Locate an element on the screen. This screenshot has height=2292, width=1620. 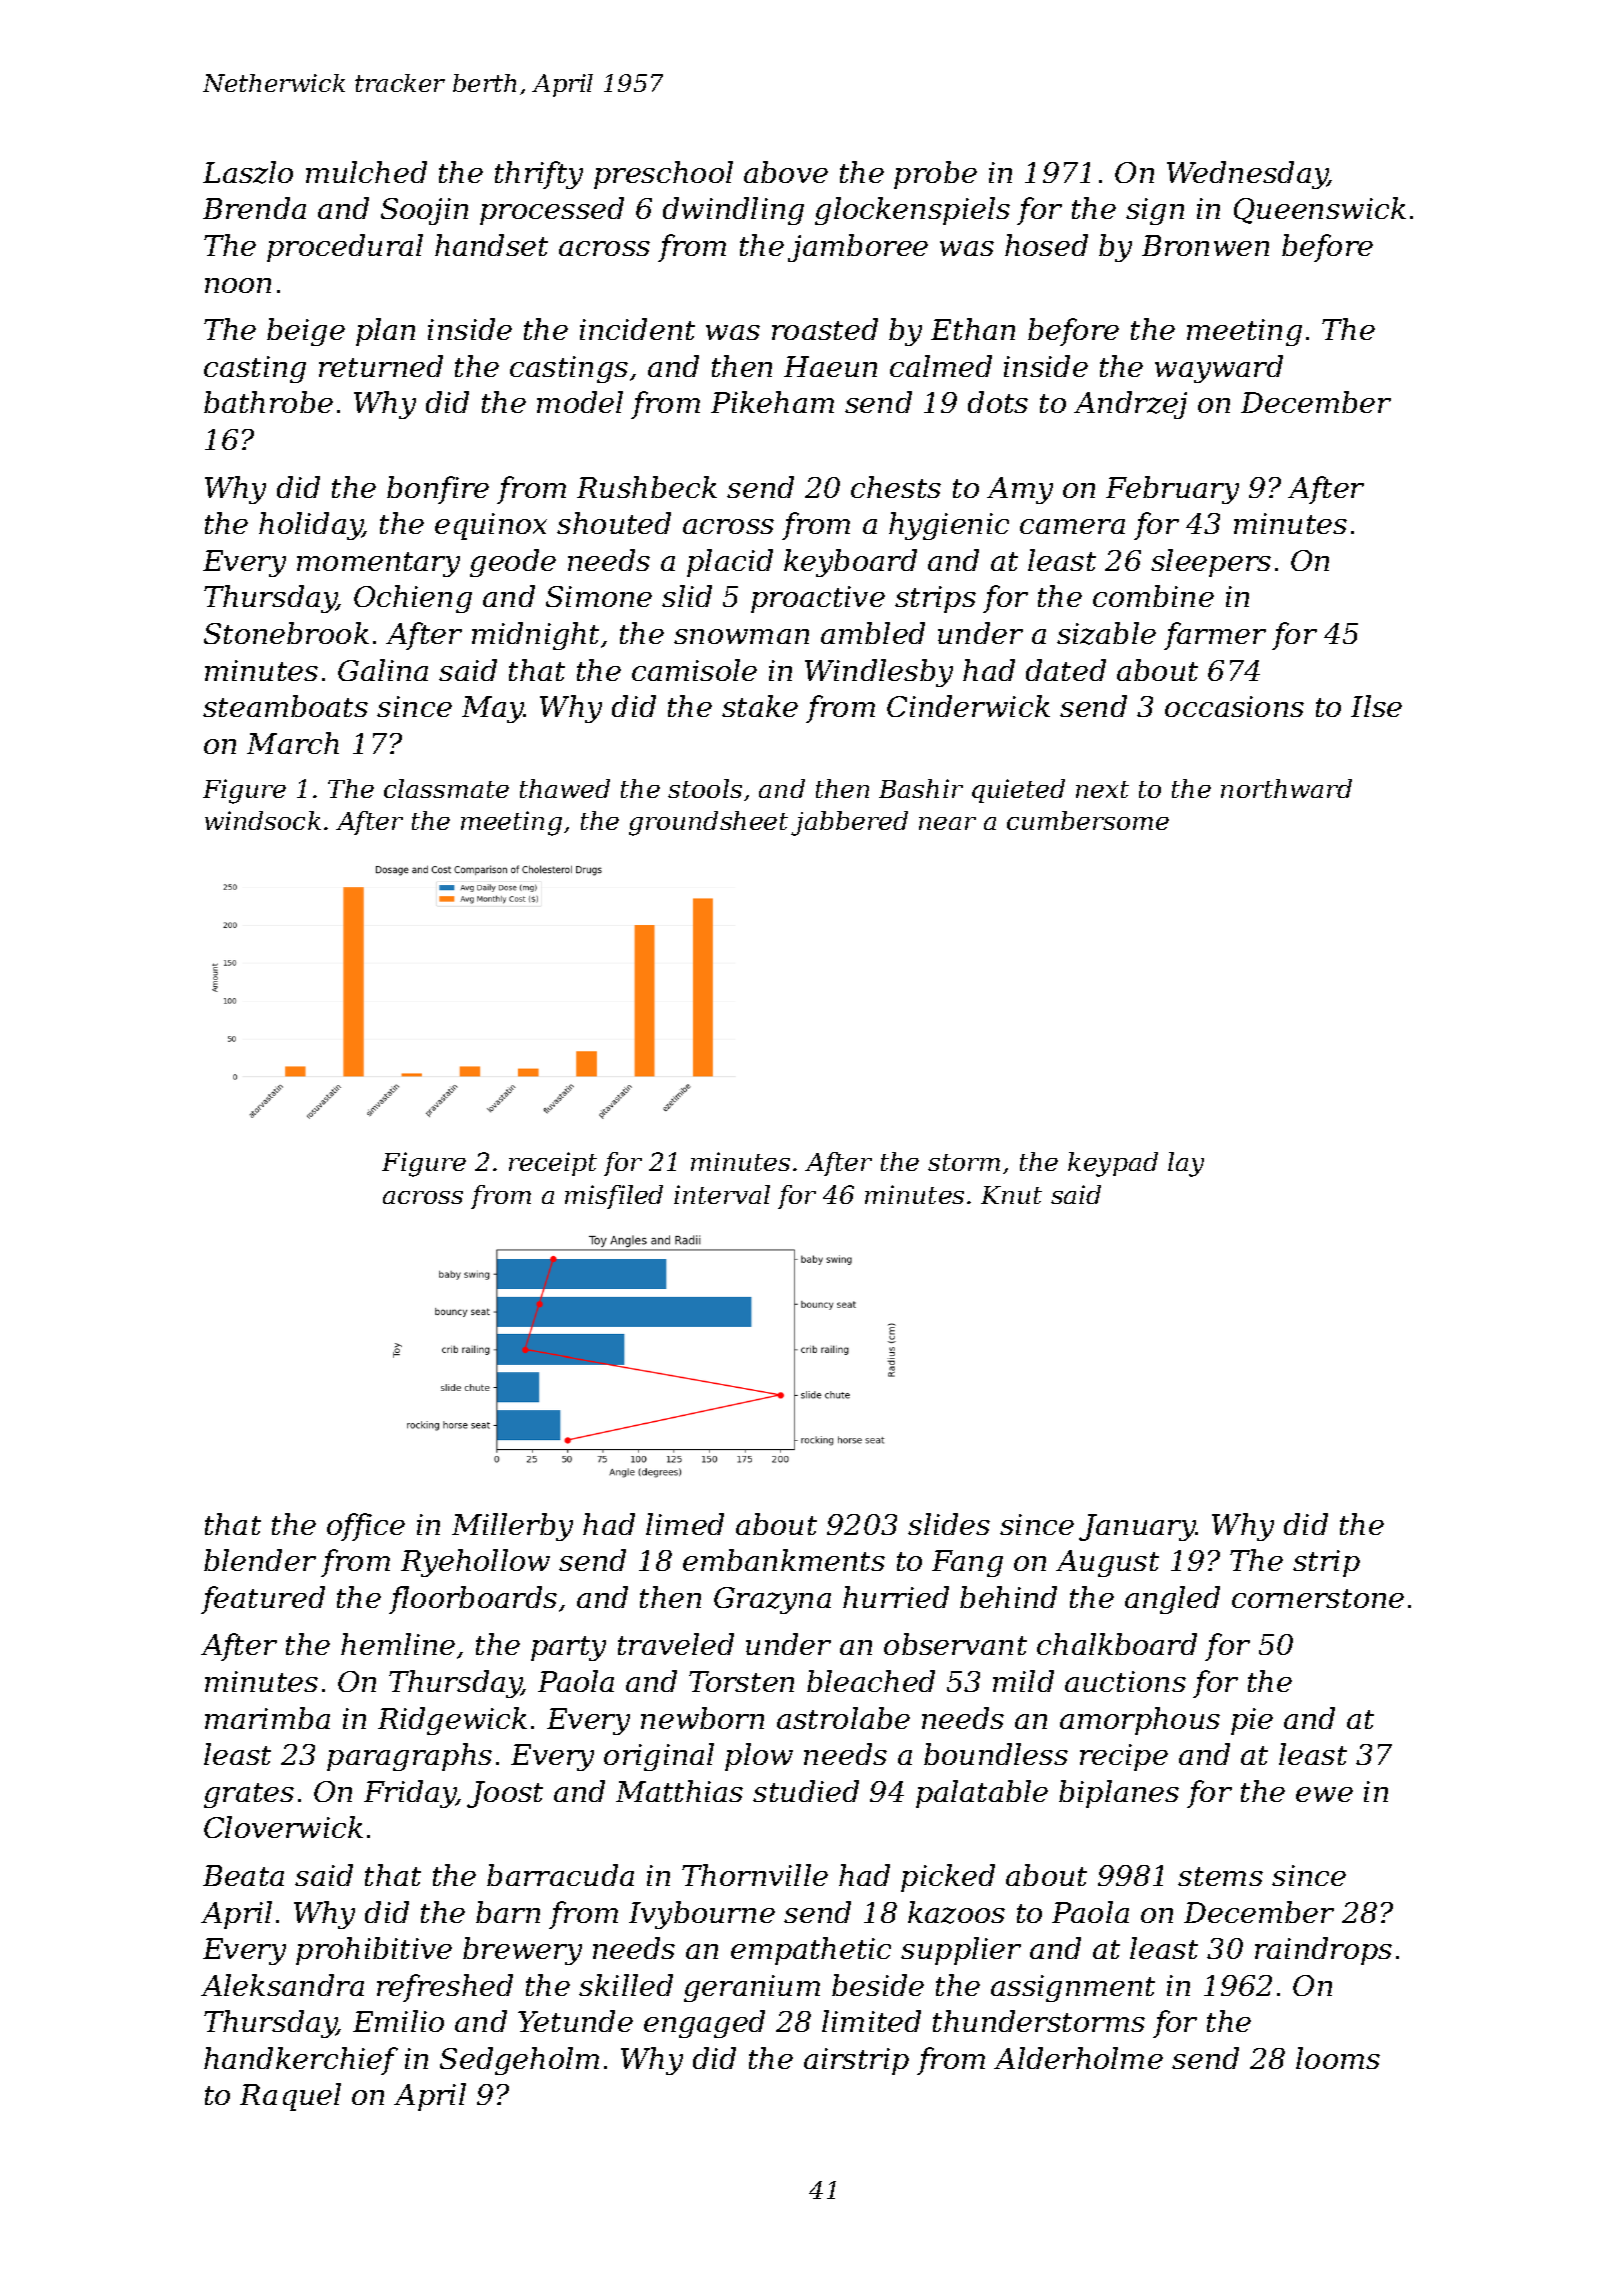
Cloverwick is located at coordinates (283, 1827).
